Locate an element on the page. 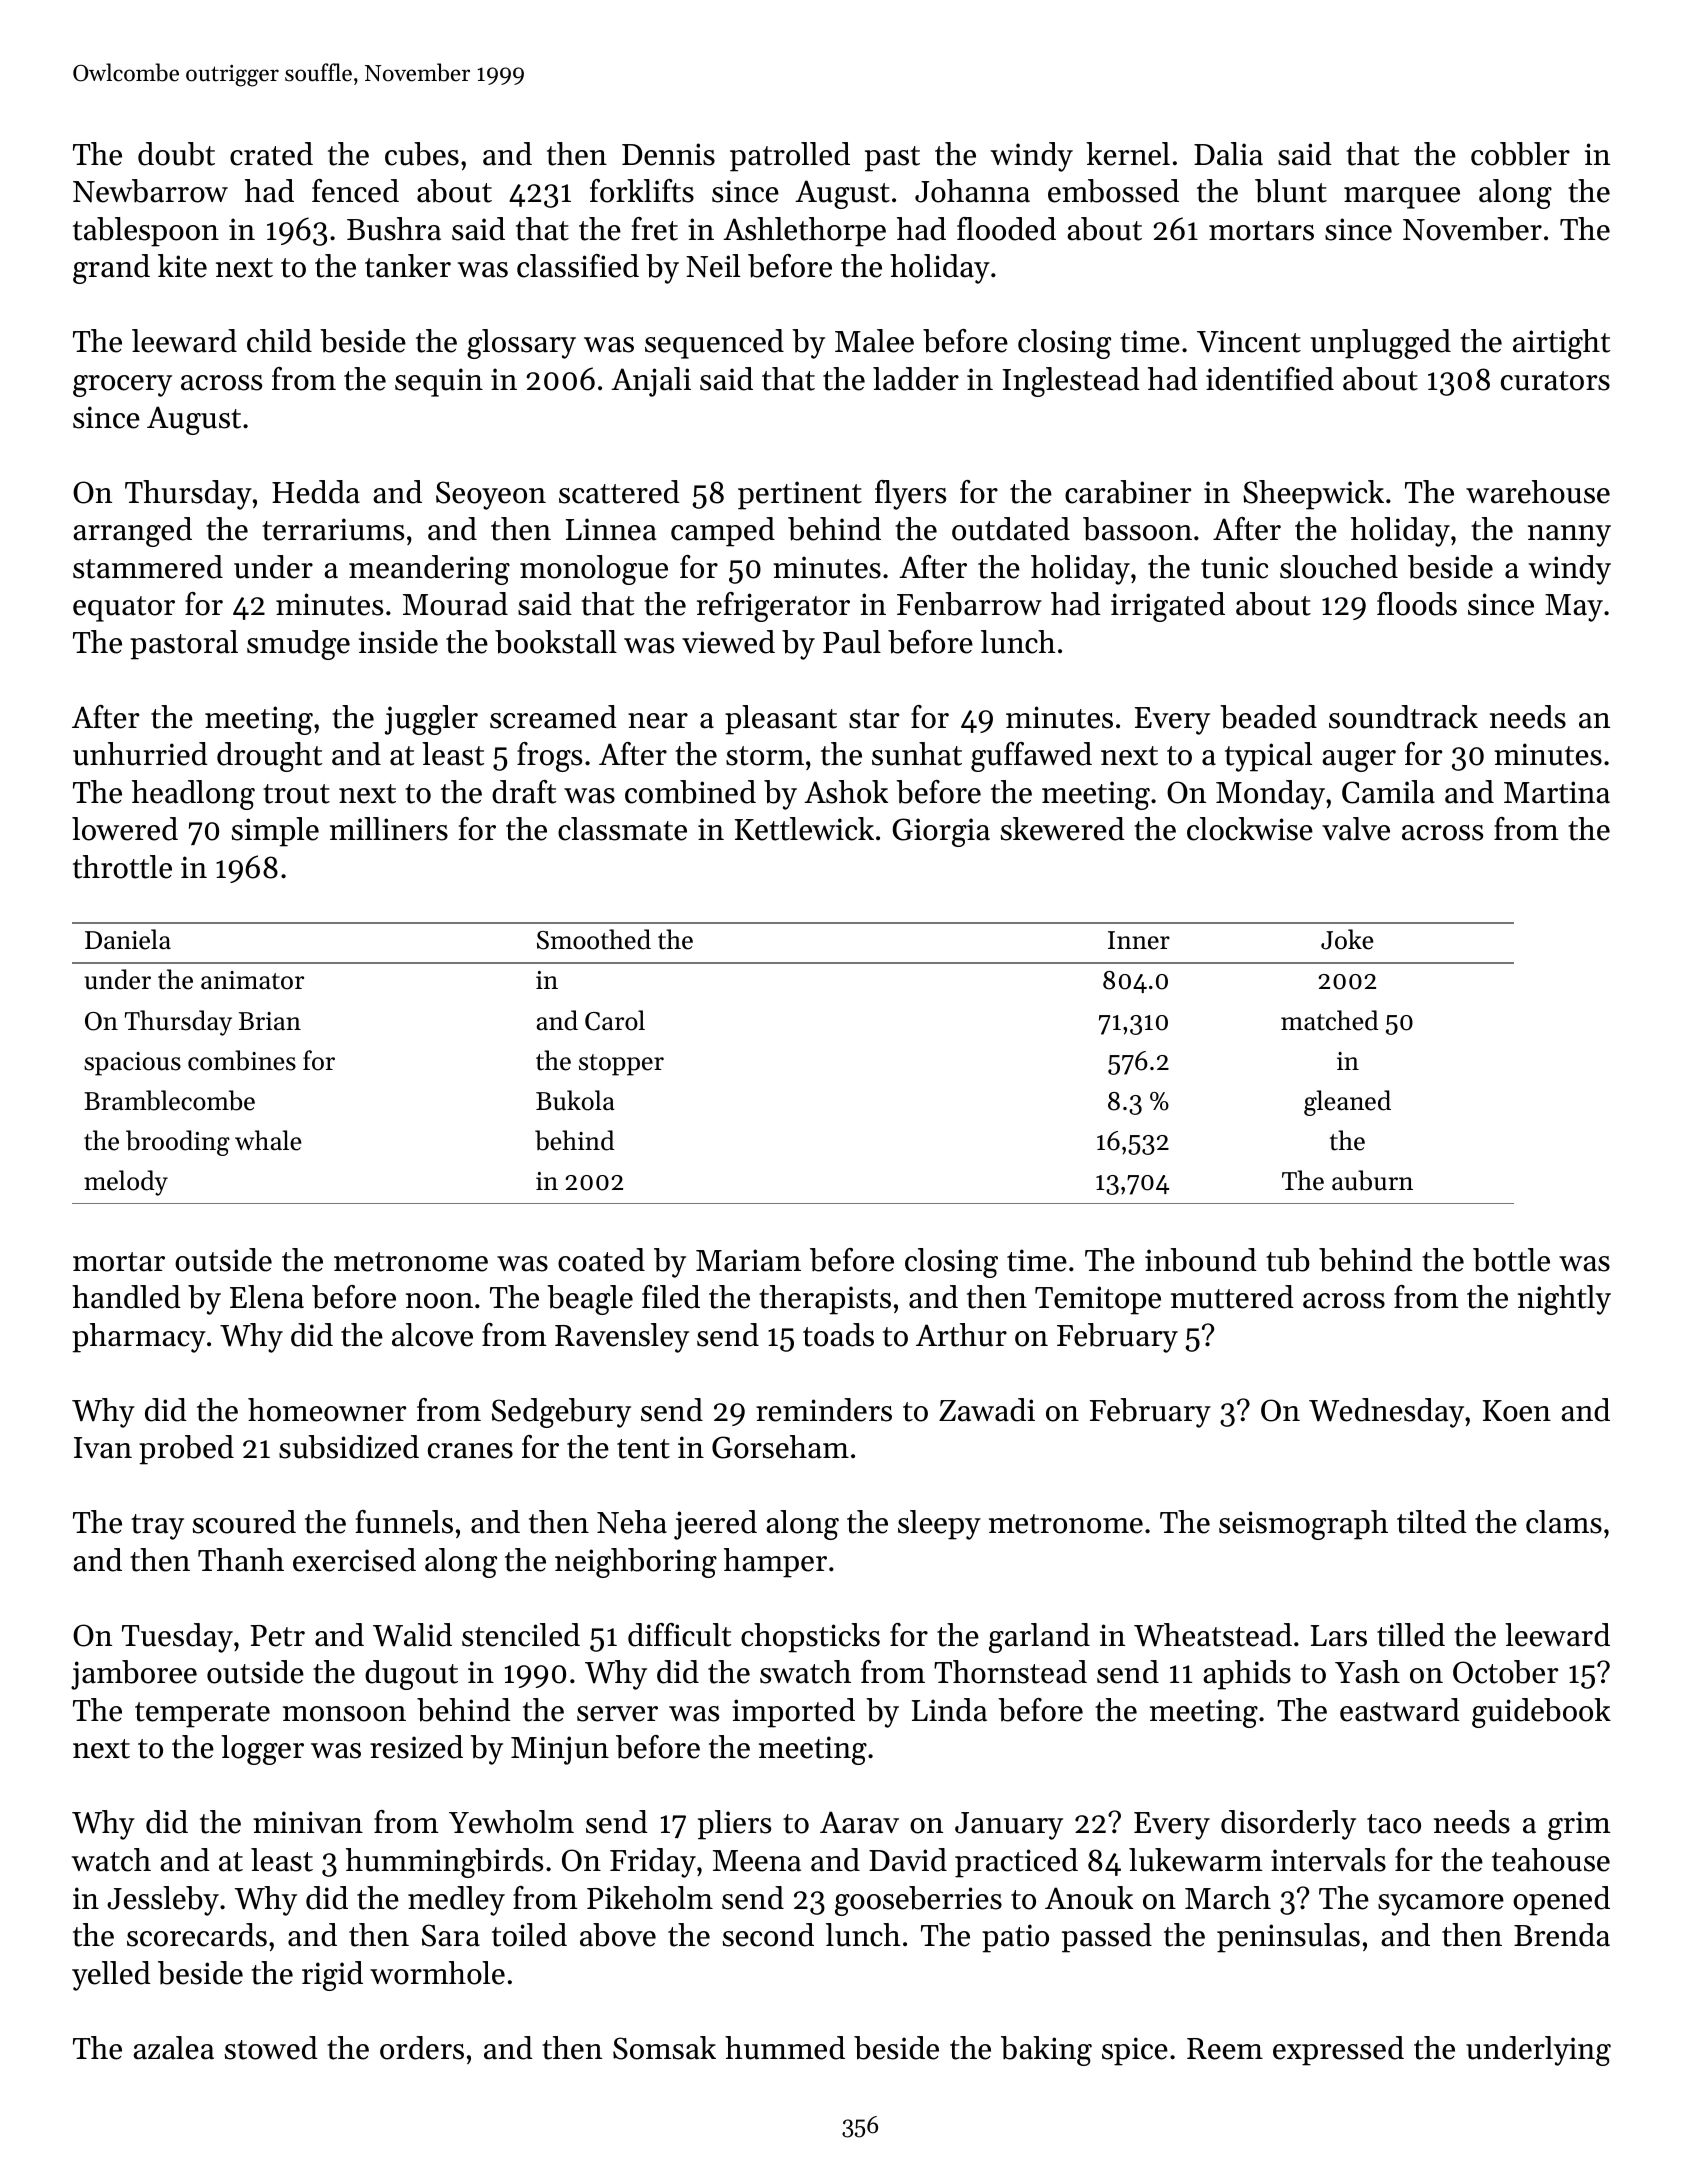 The image size is (1683, 2178). azalea is located at coordinates (173, 2048).
